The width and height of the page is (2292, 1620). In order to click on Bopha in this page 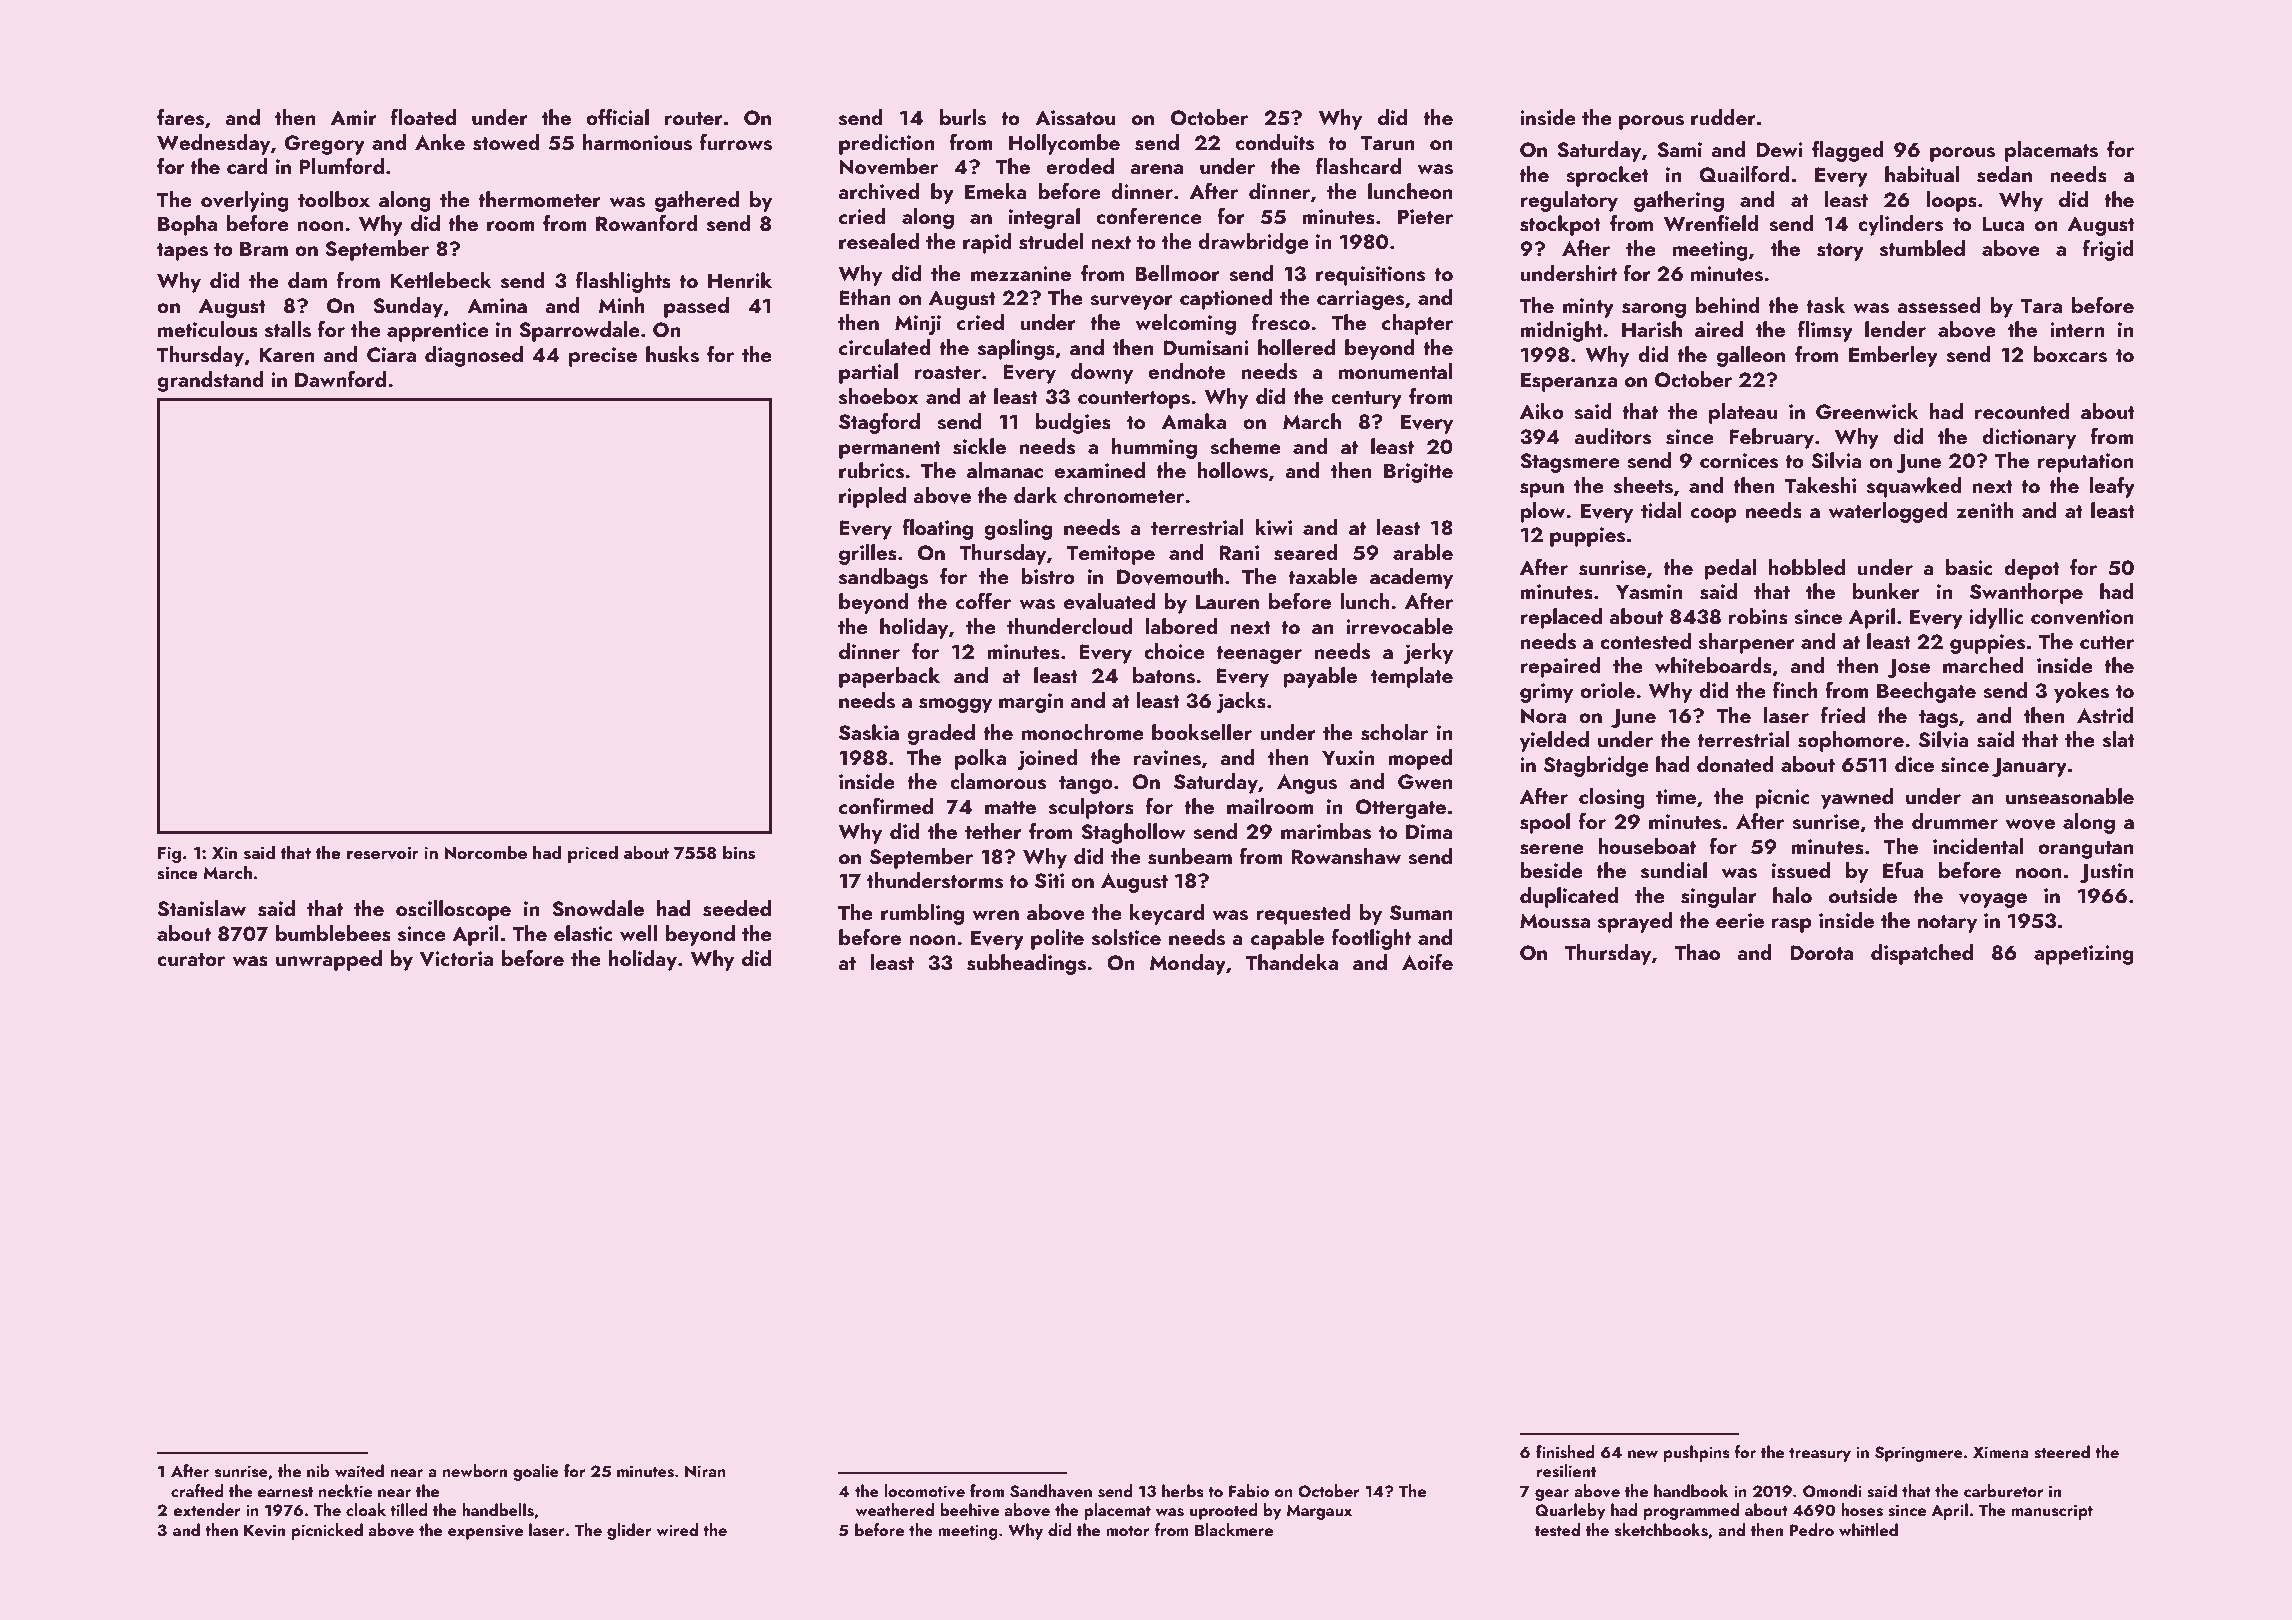, I will do `click(187, 225)`.
